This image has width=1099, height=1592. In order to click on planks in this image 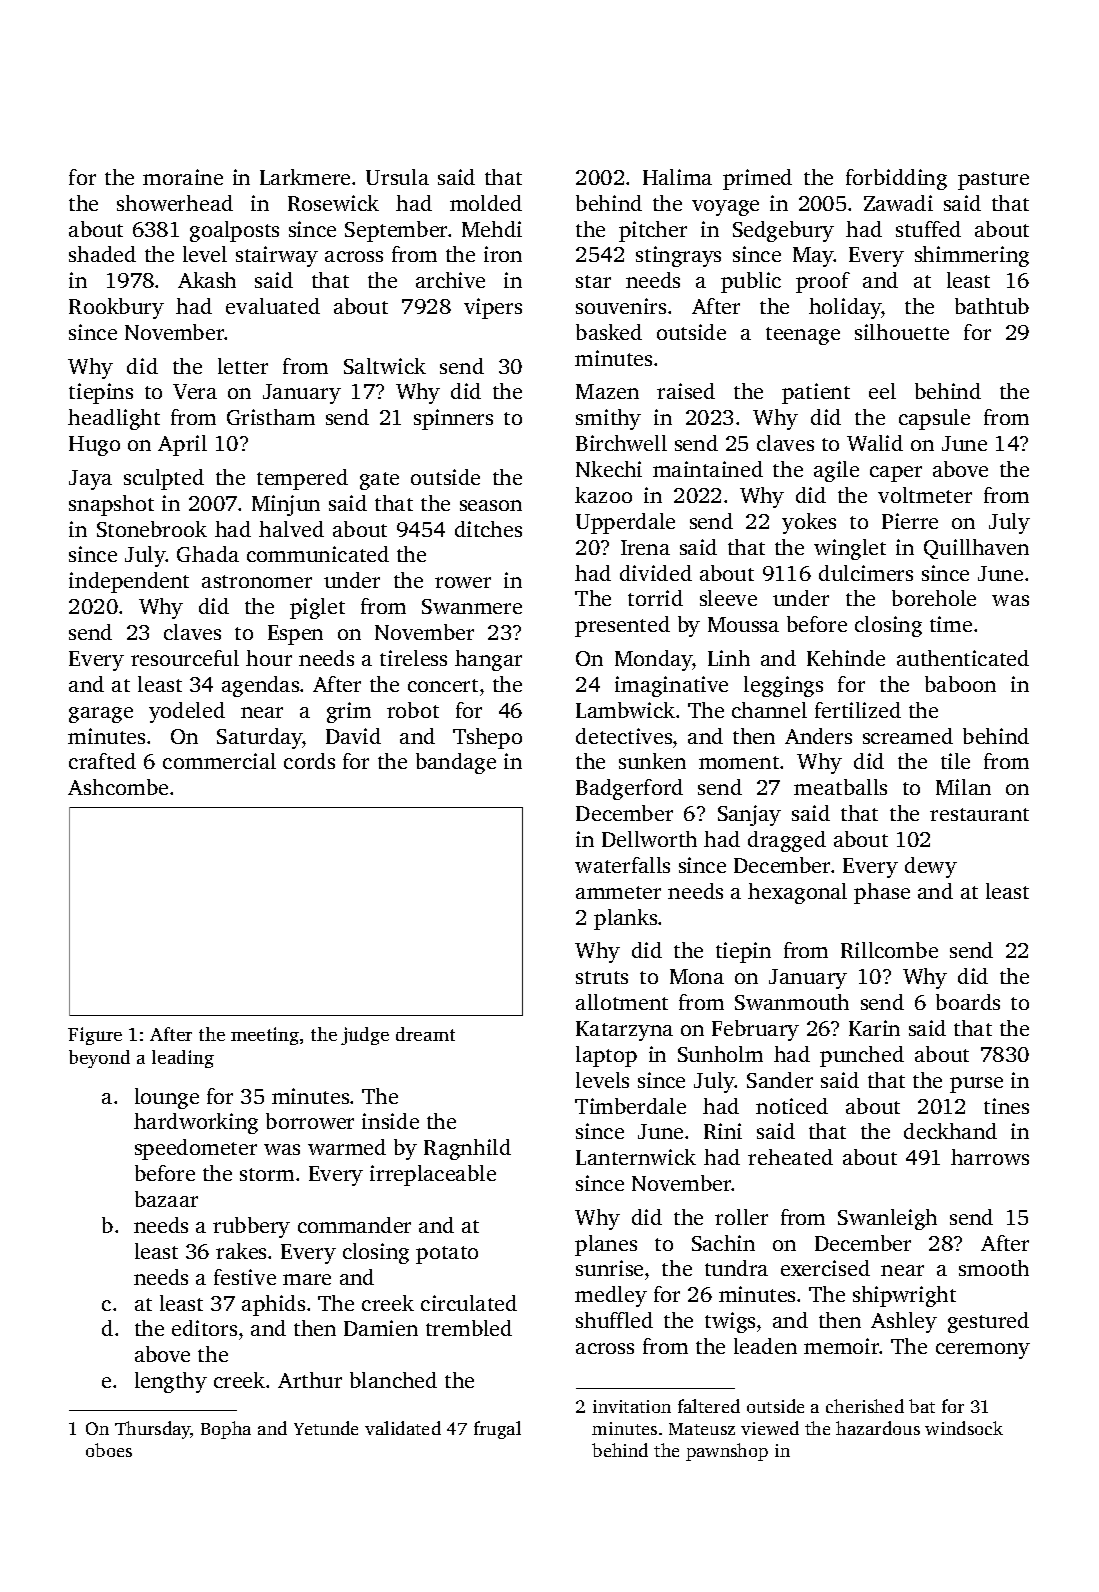, I will do `click(625, 919)`.
